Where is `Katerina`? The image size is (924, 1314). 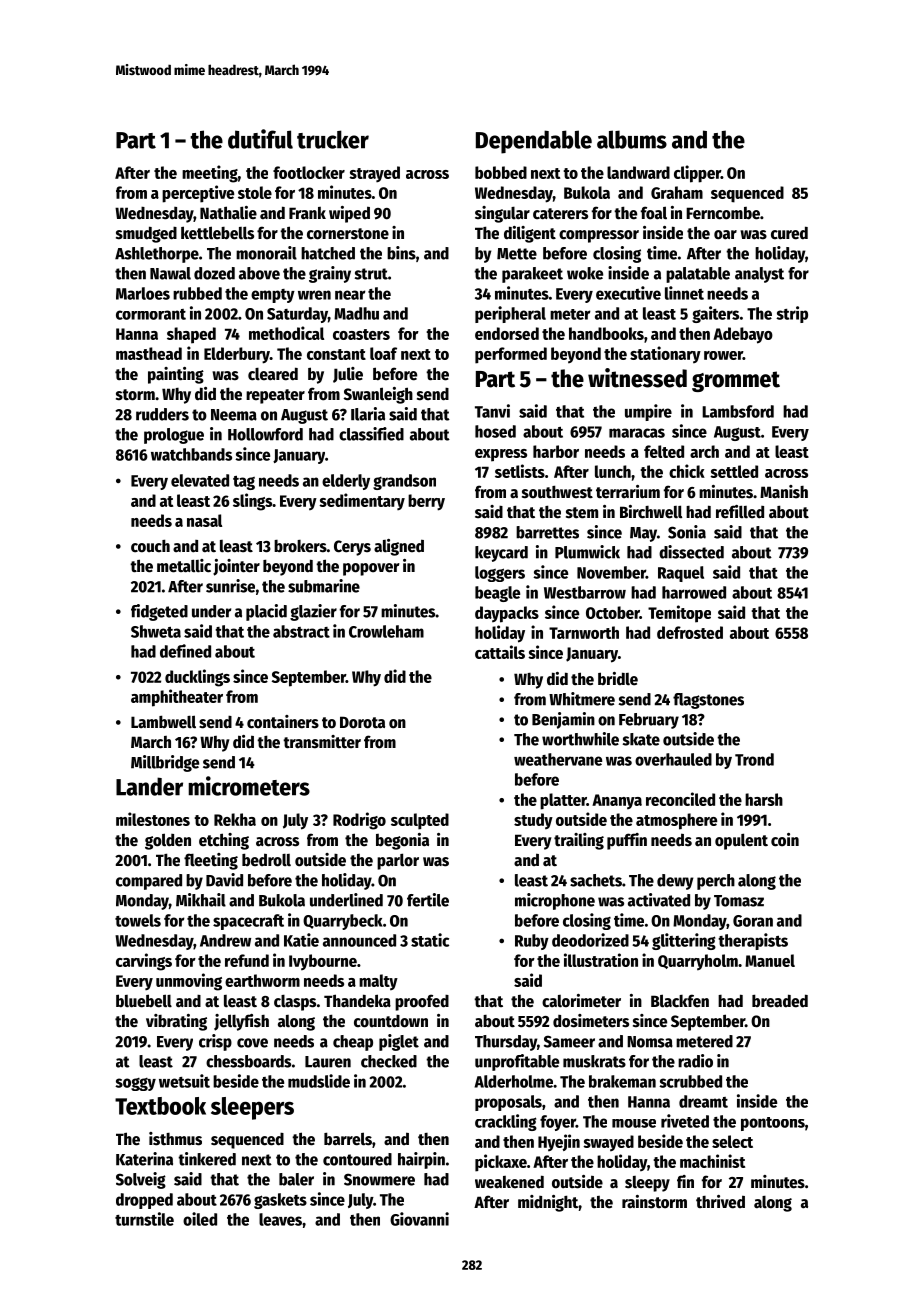
Katerina is located at coordinates (144, 1159).
